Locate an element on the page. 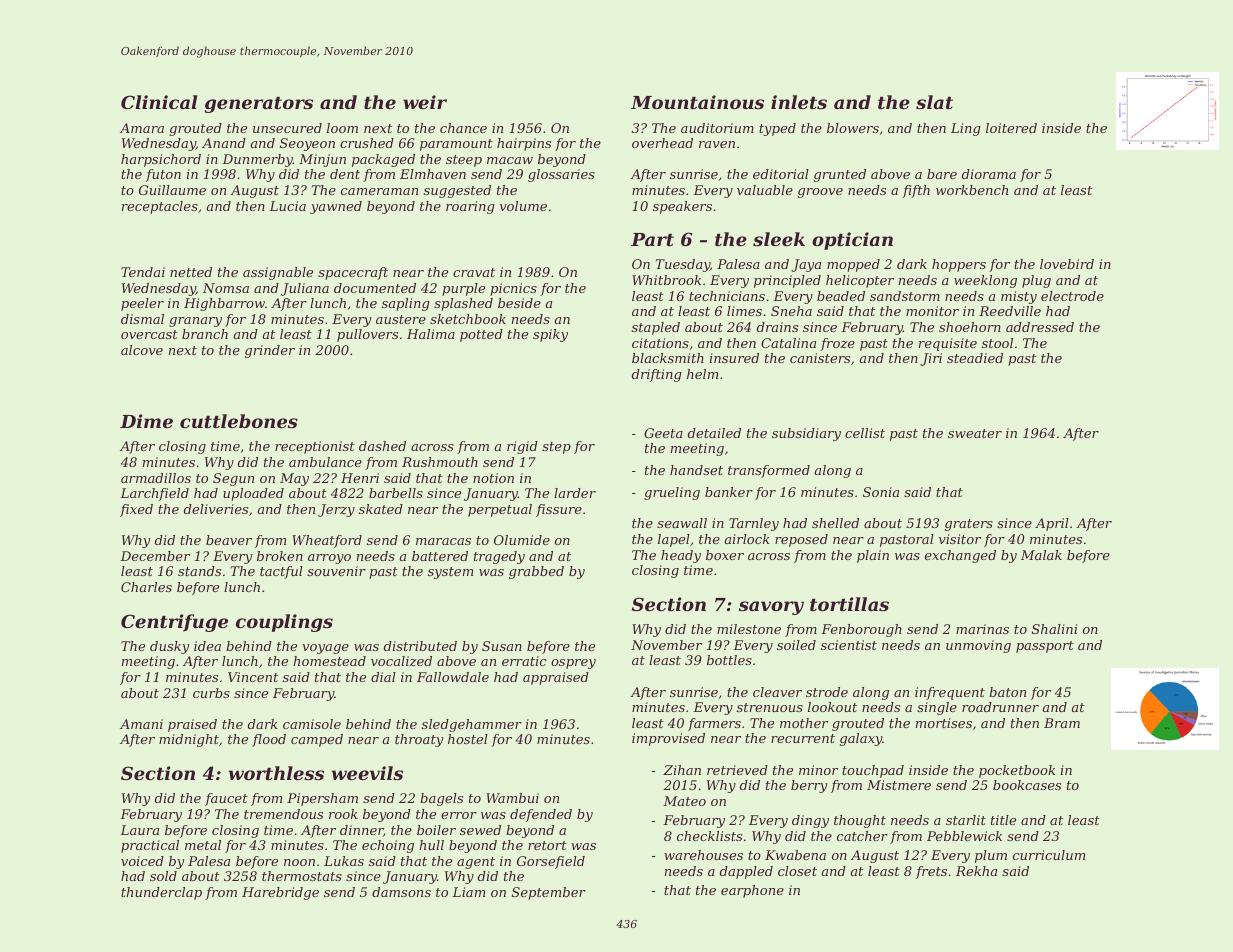 The width and height of the image is (1233, 952). grabbed is located at coordinates (536, 572).
